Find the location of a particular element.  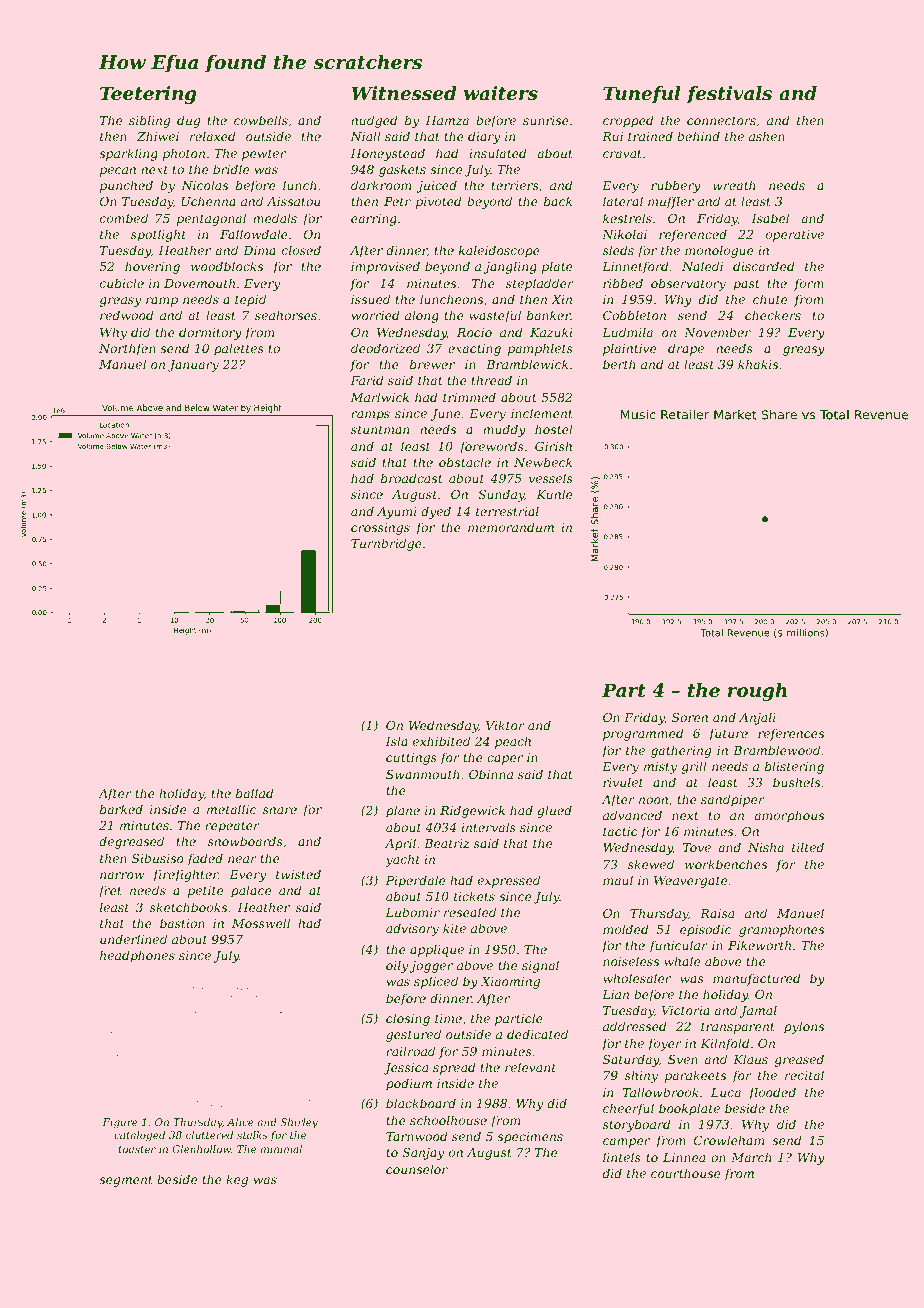

waiters is located at coordinates (501, 93).
